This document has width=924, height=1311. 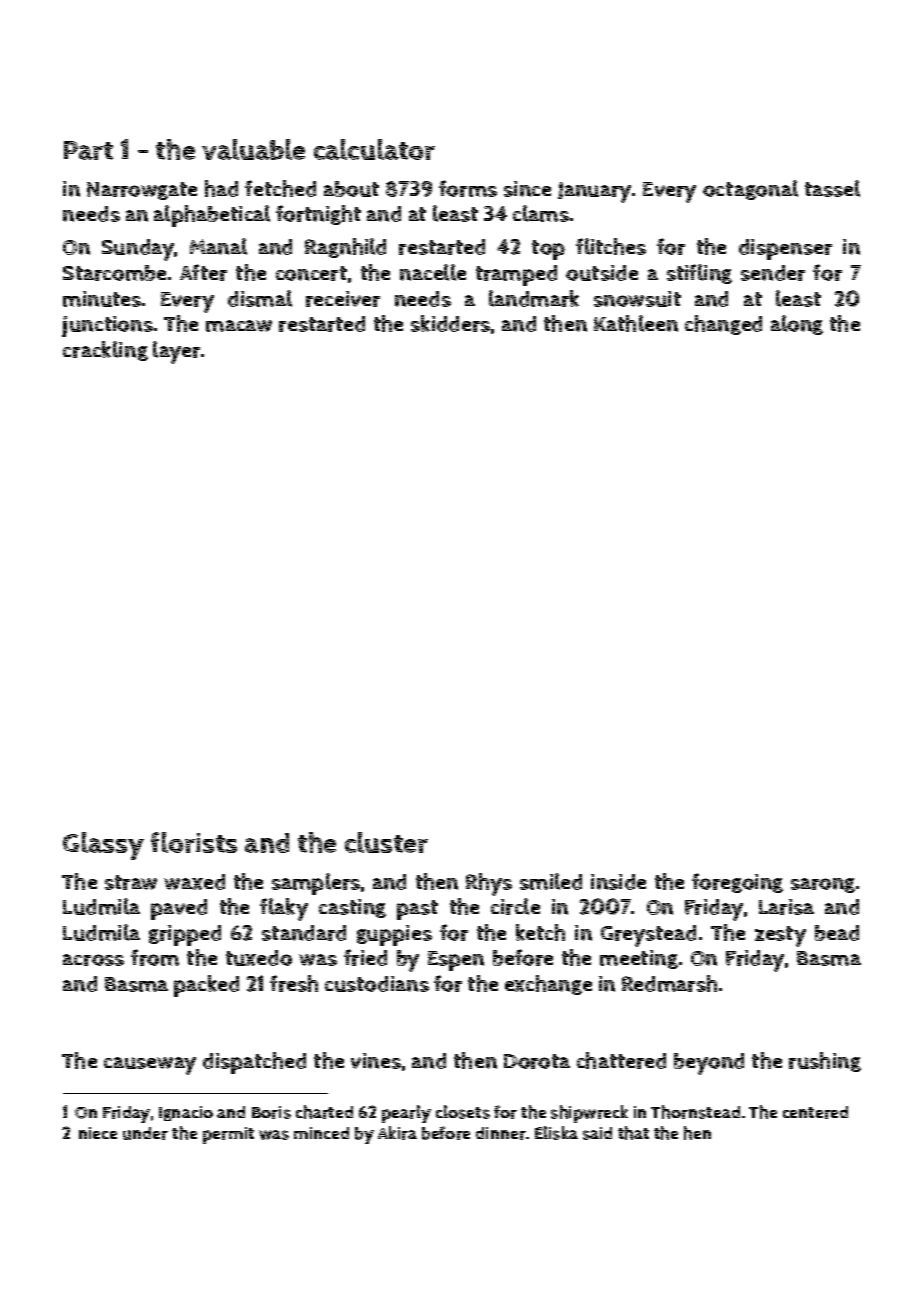 I want to click on along, so click(x=797, y=325).
